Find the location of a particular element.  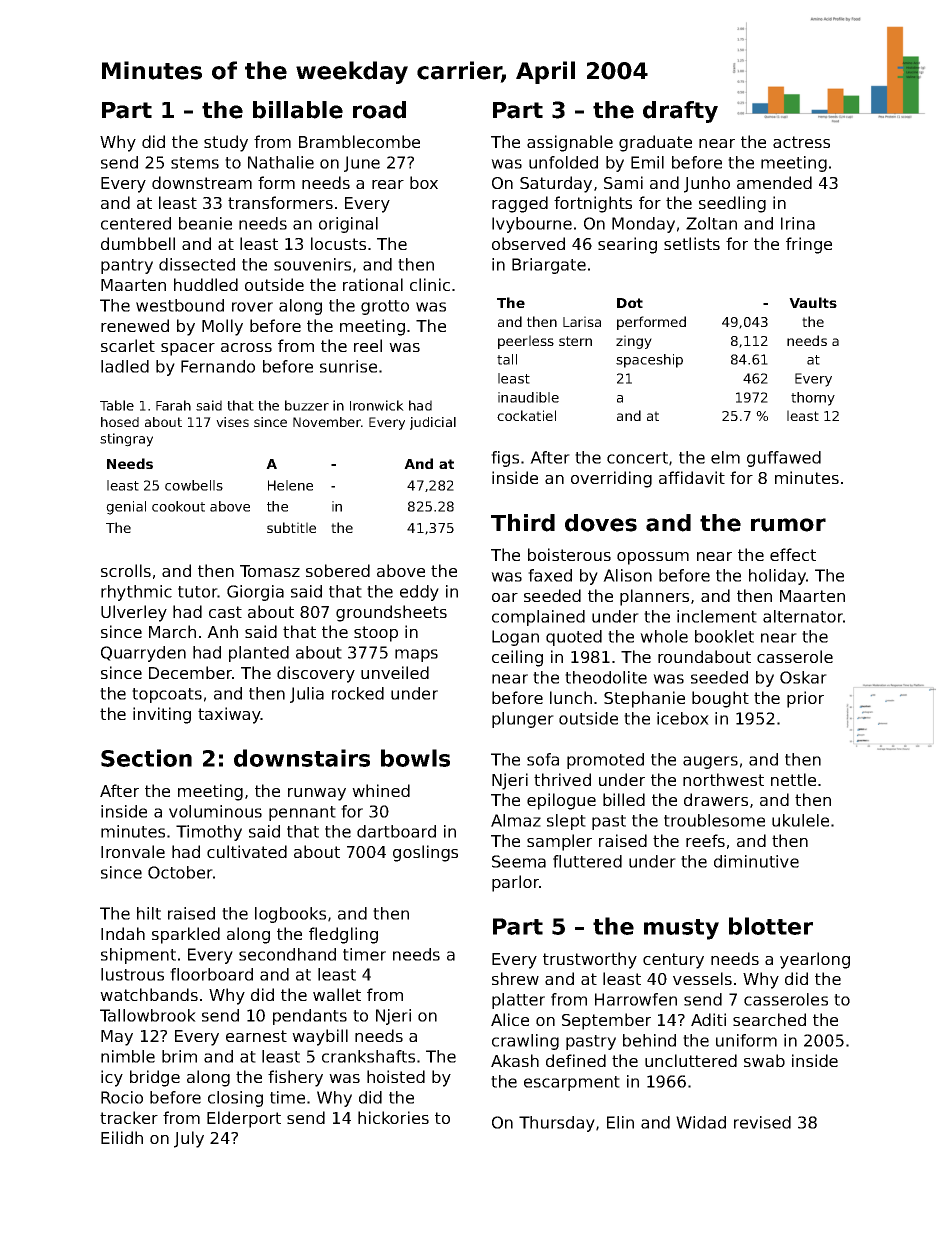

study is located at coordinates (226, 143).
